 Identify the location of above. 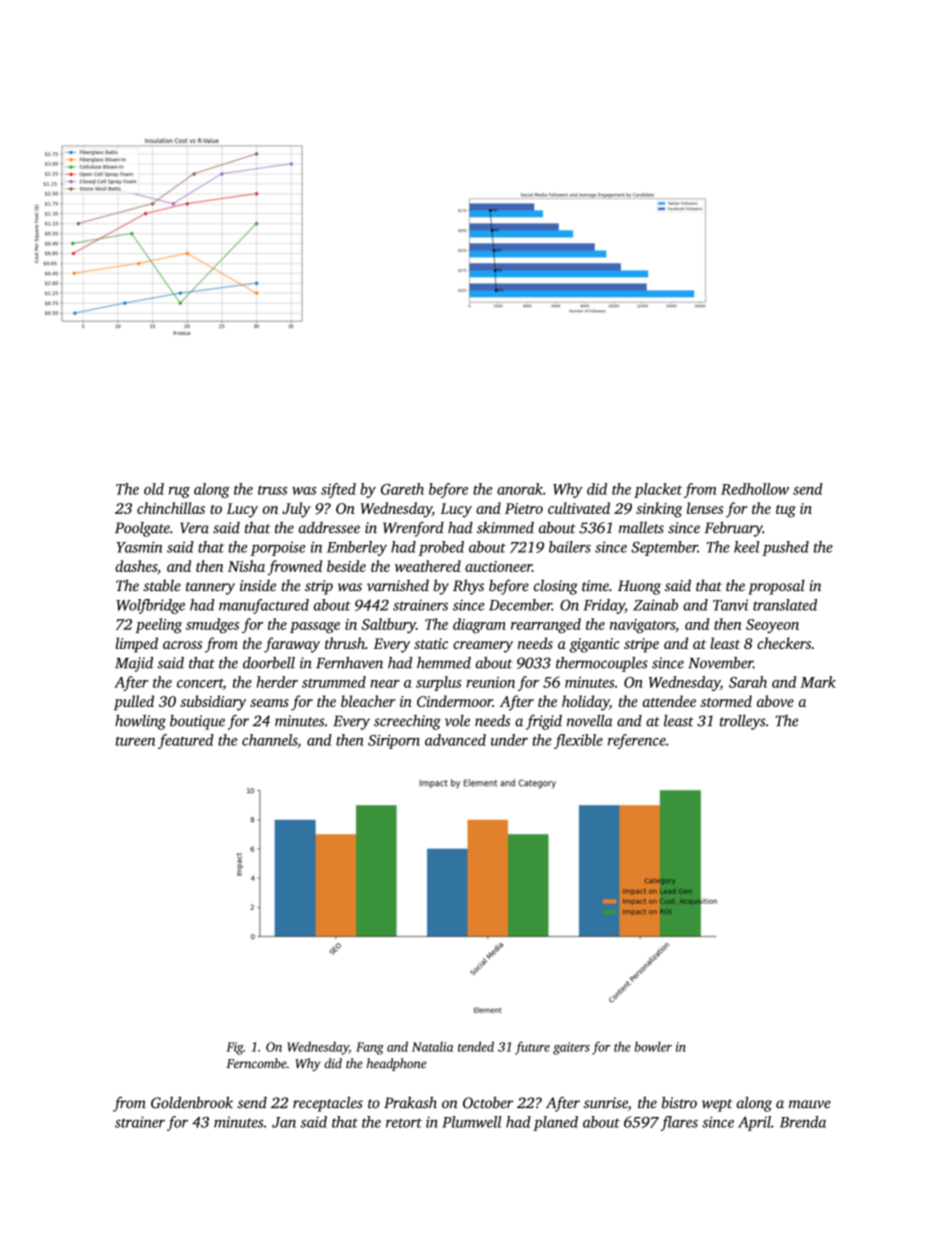
(775, 701).
